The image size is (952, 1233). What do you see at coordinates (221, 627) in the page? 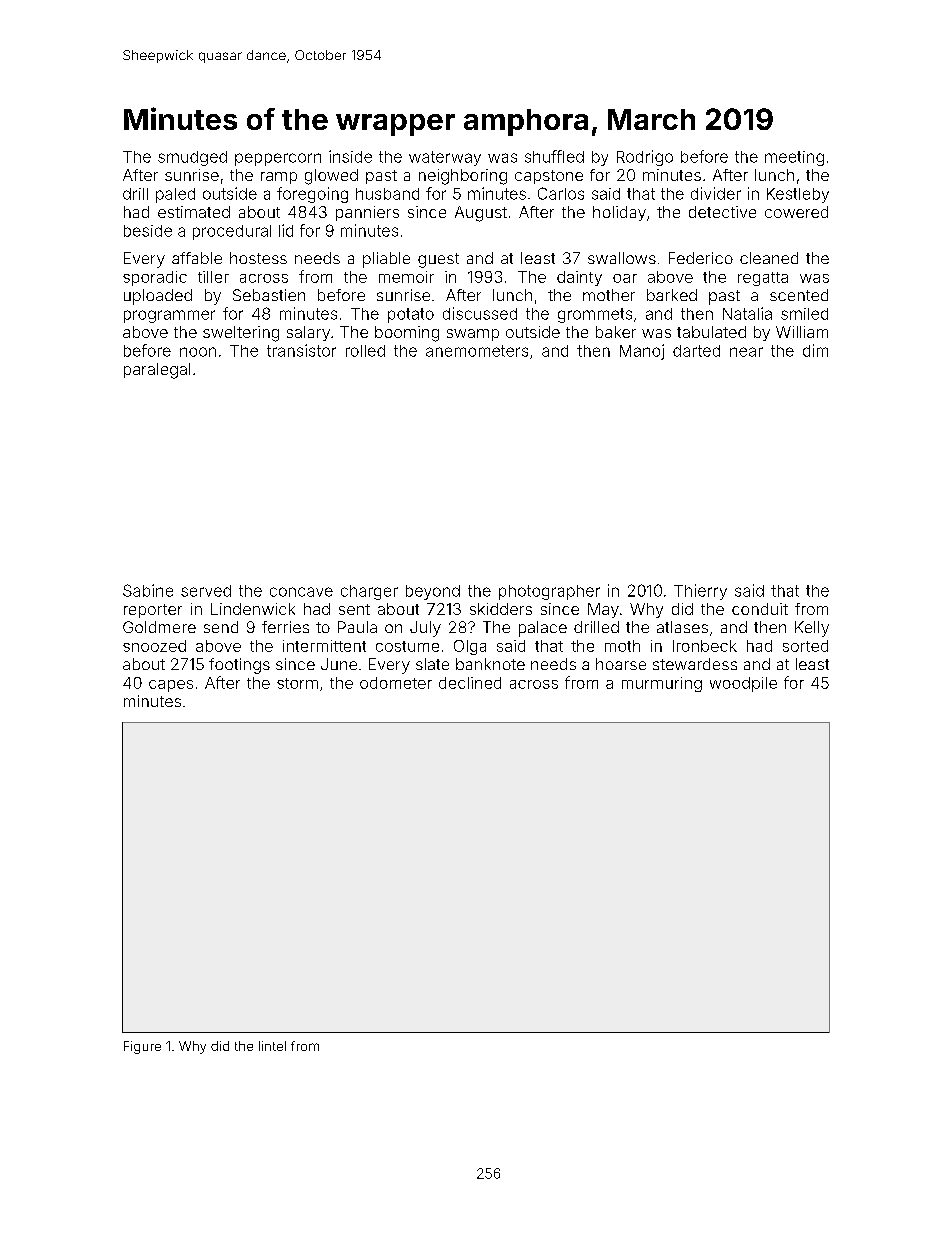
I see `send` at bounding box center [221, 627].
